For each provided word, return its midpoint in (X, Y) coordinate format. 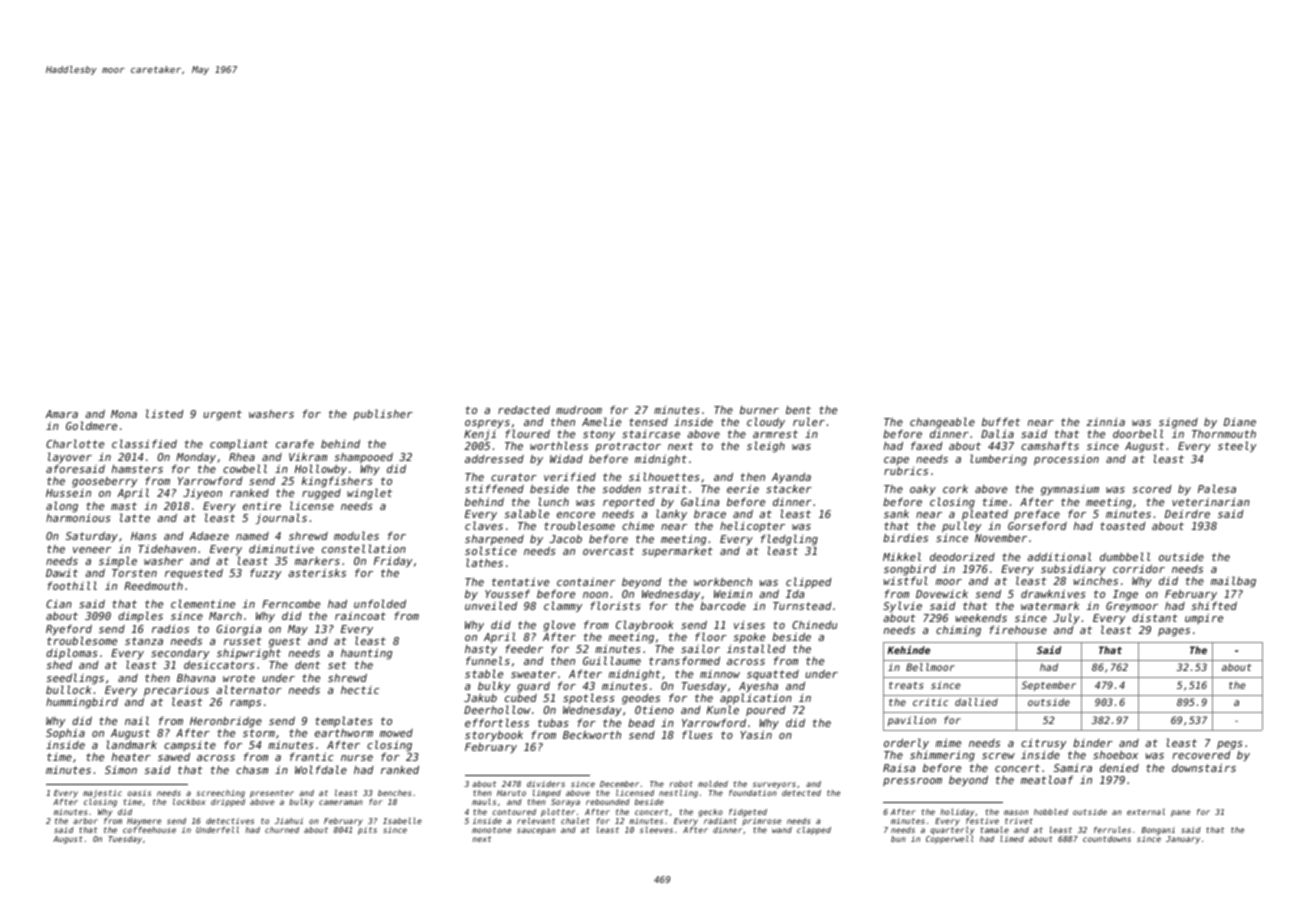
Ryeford (69, 629)
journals (281, 518)
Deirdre (1187, 514)
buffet (1001, 421)
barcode (723, 606)
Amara (61, 414)
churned (282, 830)
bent (798, 410)
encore (576, 515)
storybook (494, 736)
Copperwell (950, 840)
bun (898, 839)
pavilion (912, 721)
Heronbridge (226, 722)
